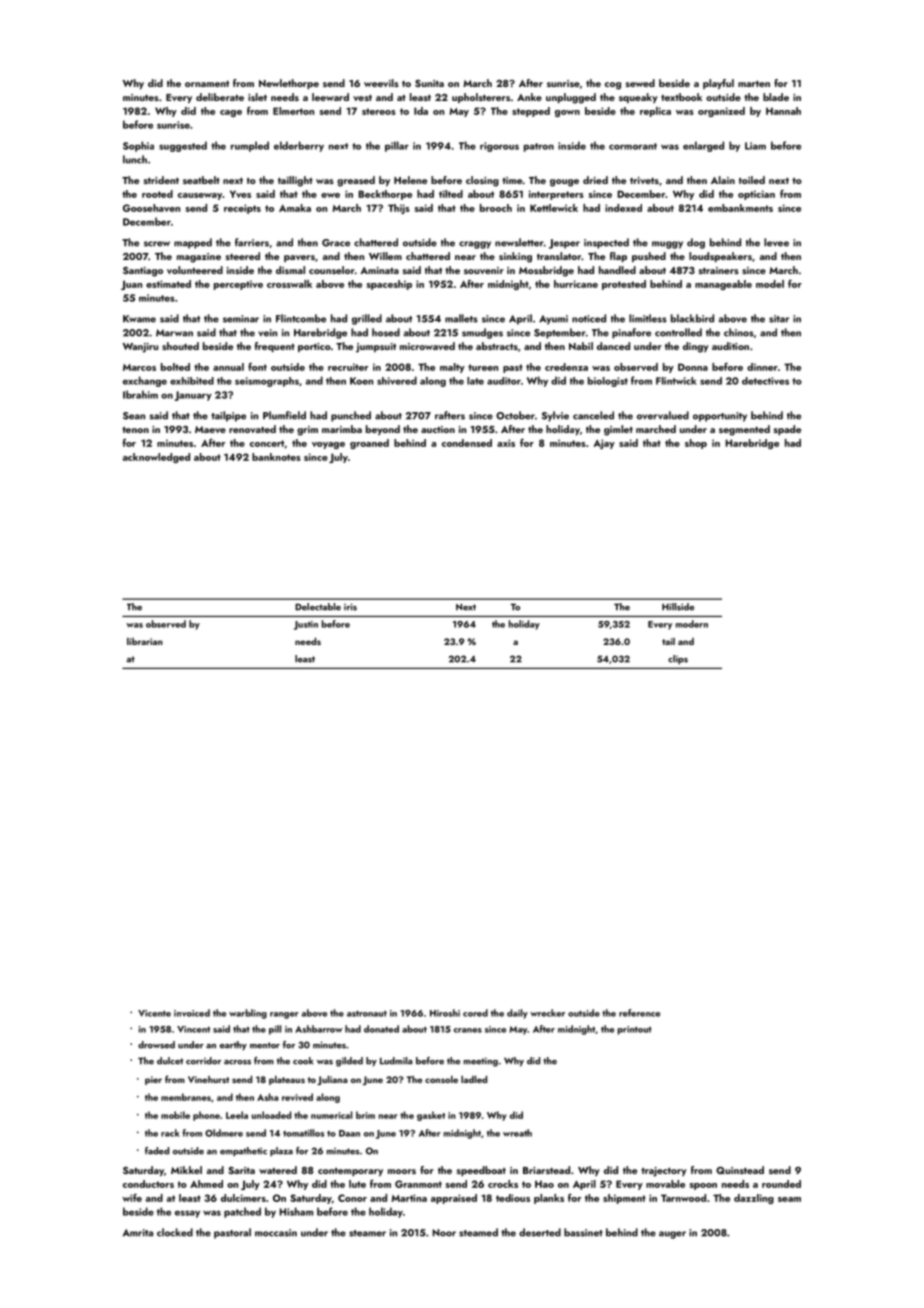 The height and width of the screenshot is (1308, 924). Describe the element at coordinates (248, 1014) in the screenshot. I see `warbling` at that location.
